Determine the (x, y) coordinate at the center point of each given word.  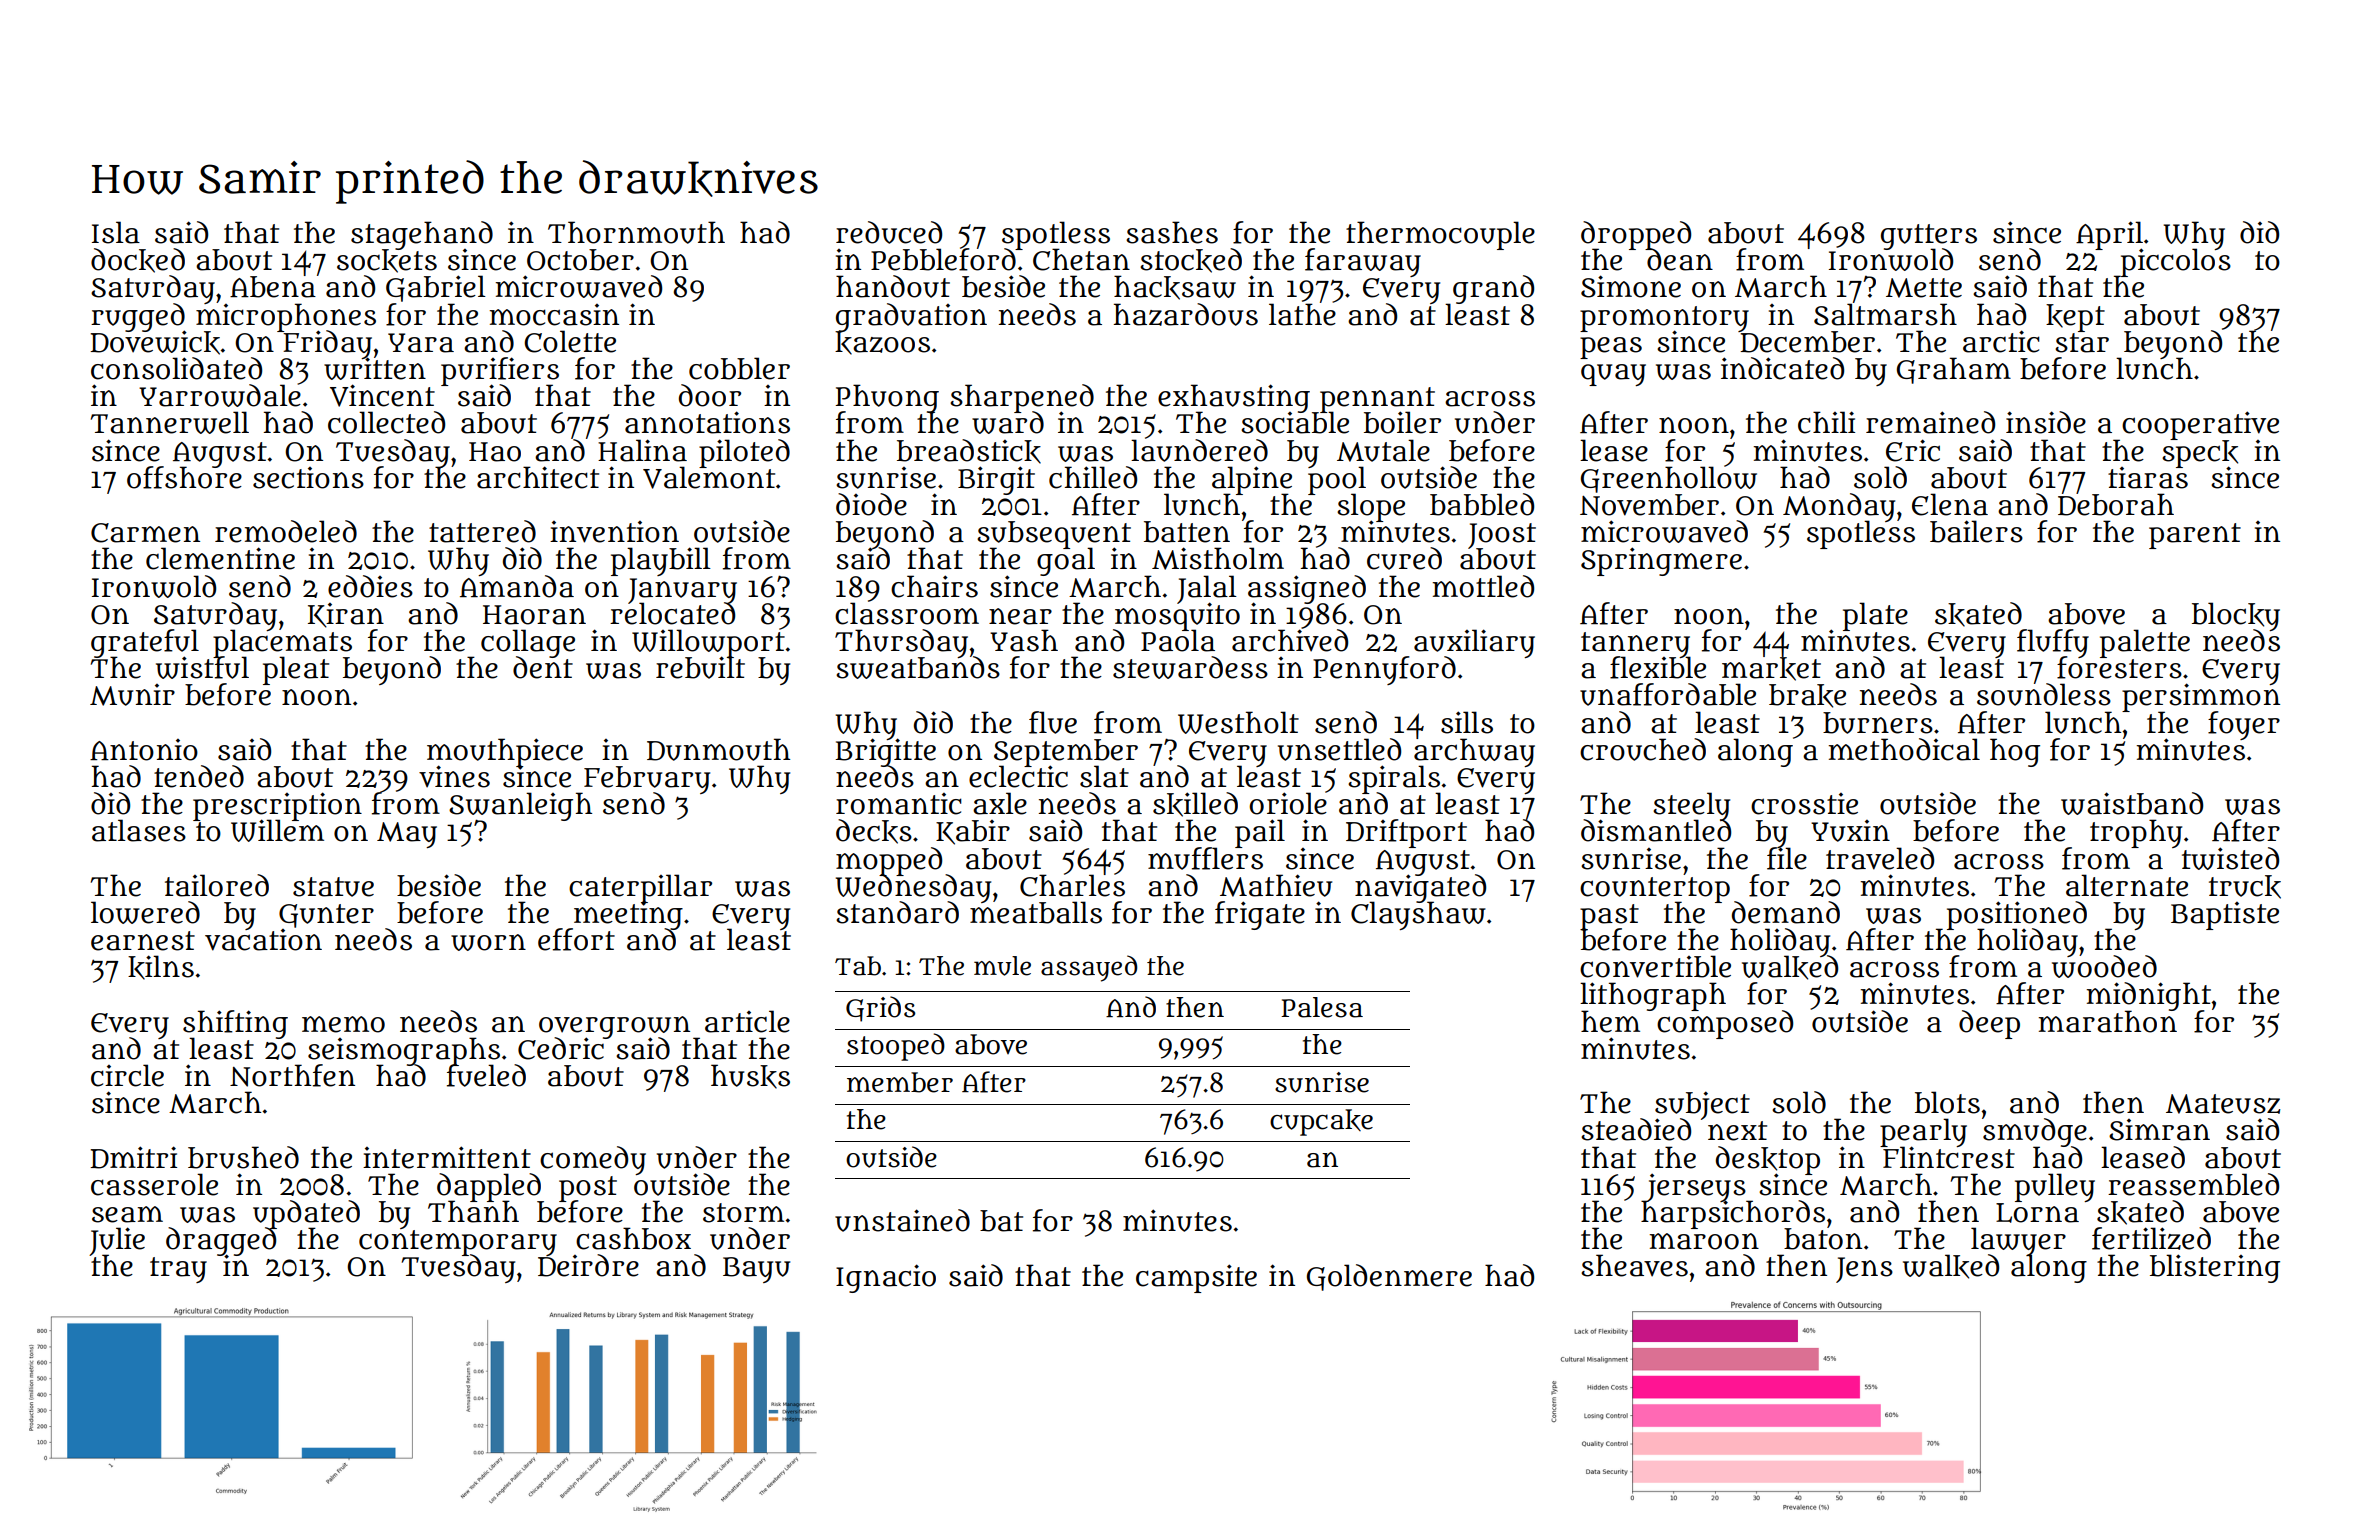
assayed (1089, 968)
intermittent (447, 1157)
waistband (2132, 803)
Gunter (326, 916)
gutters (1929, 236)
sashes (1172, 232)
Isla (116, 232)
